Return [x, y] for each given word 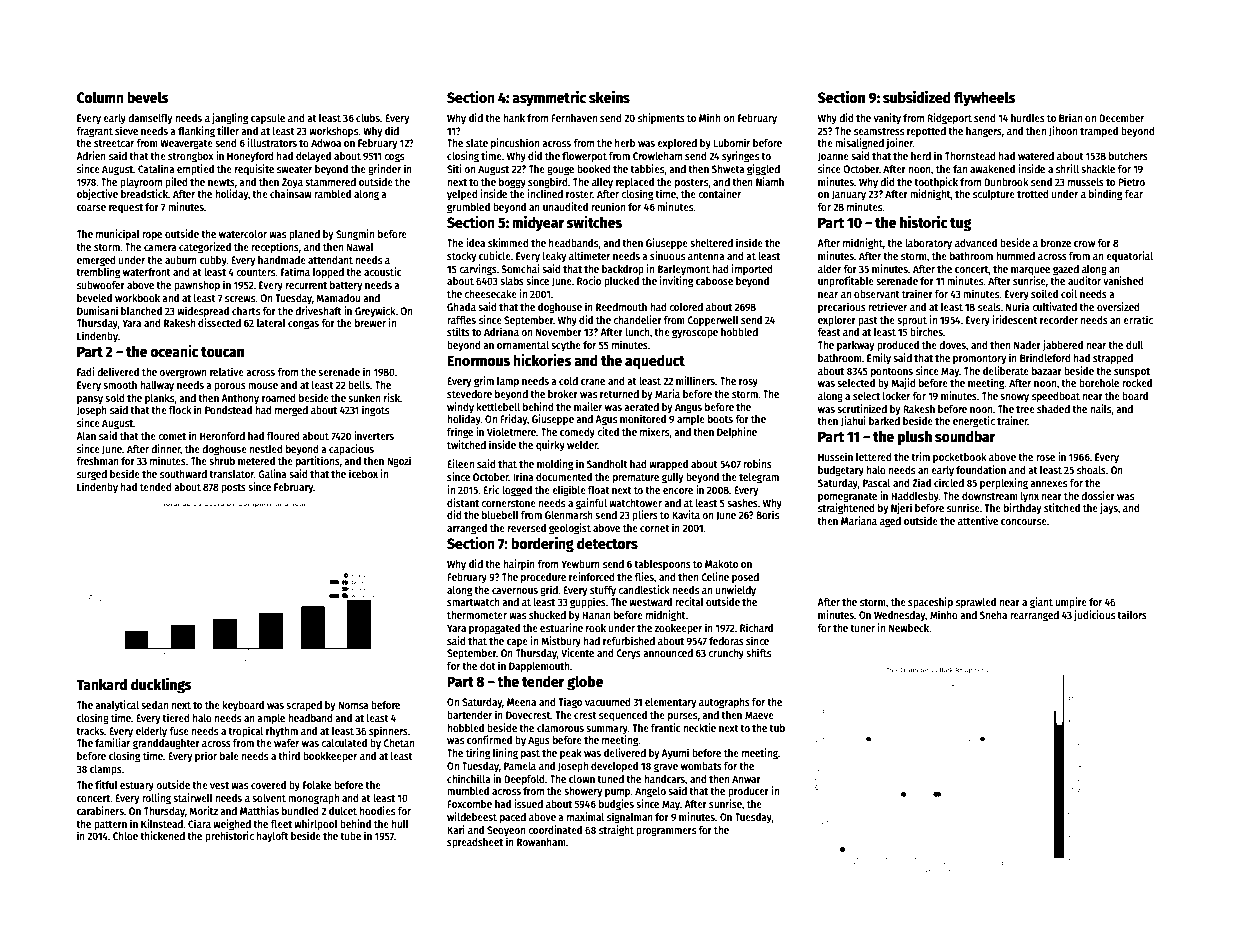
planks [160, 399]
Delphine [737, 433]
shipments [661, 118]
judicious [1094, 615]
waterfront [147, 272]
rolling [156, 799]
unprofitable [846, 282]
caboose [714, 281]
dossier [1098, 495]
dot [488, 666]
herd [921, 156]
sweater [294, 169]
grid [549, 591]
